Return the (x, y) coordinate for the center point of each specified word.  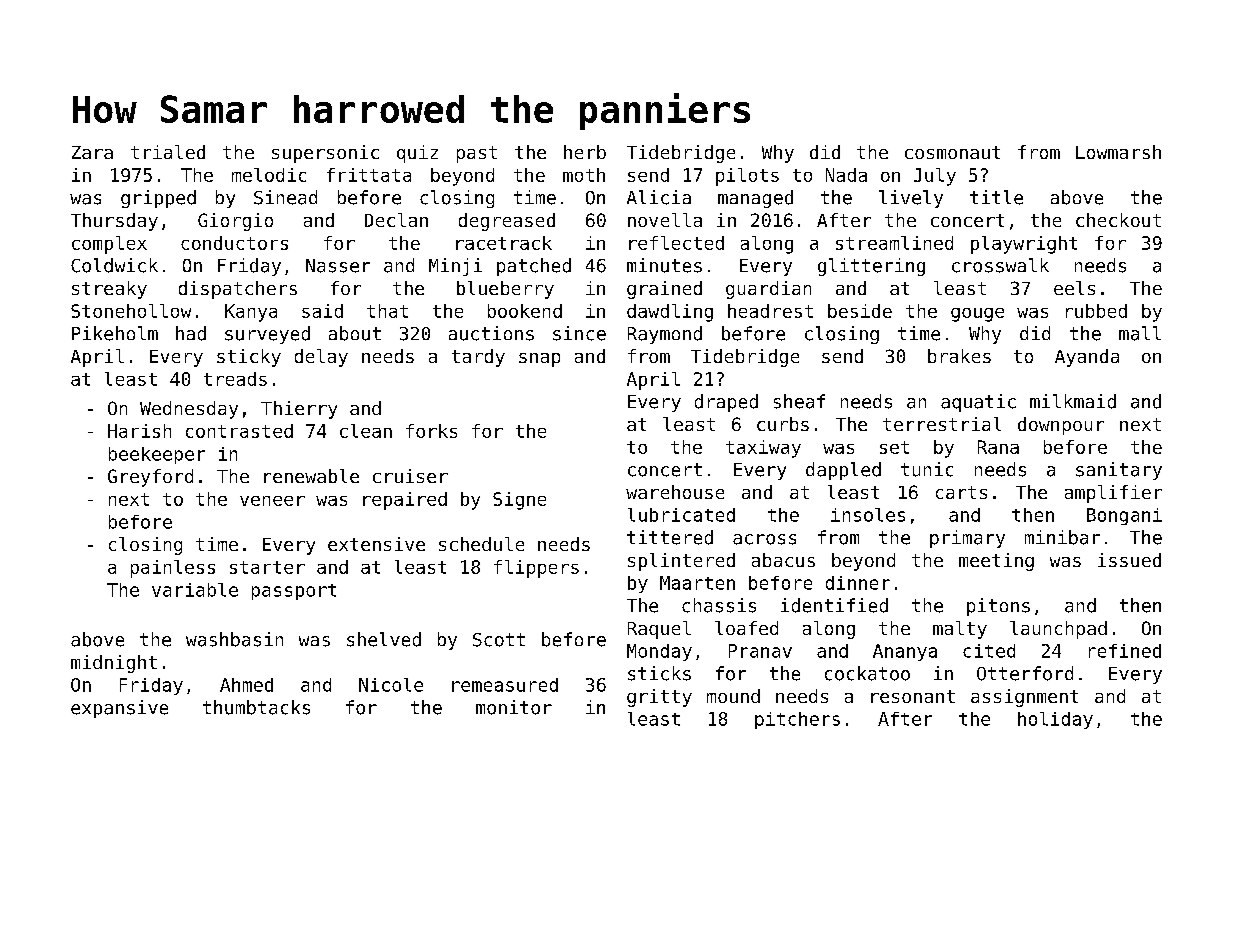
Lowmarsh (1118, 152)
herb (585, 152)
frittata (369, 175)
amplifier (1113, 494)
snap (539, 360)
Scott (499, 640)
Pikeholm (115, 333)
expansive (119, 709)
